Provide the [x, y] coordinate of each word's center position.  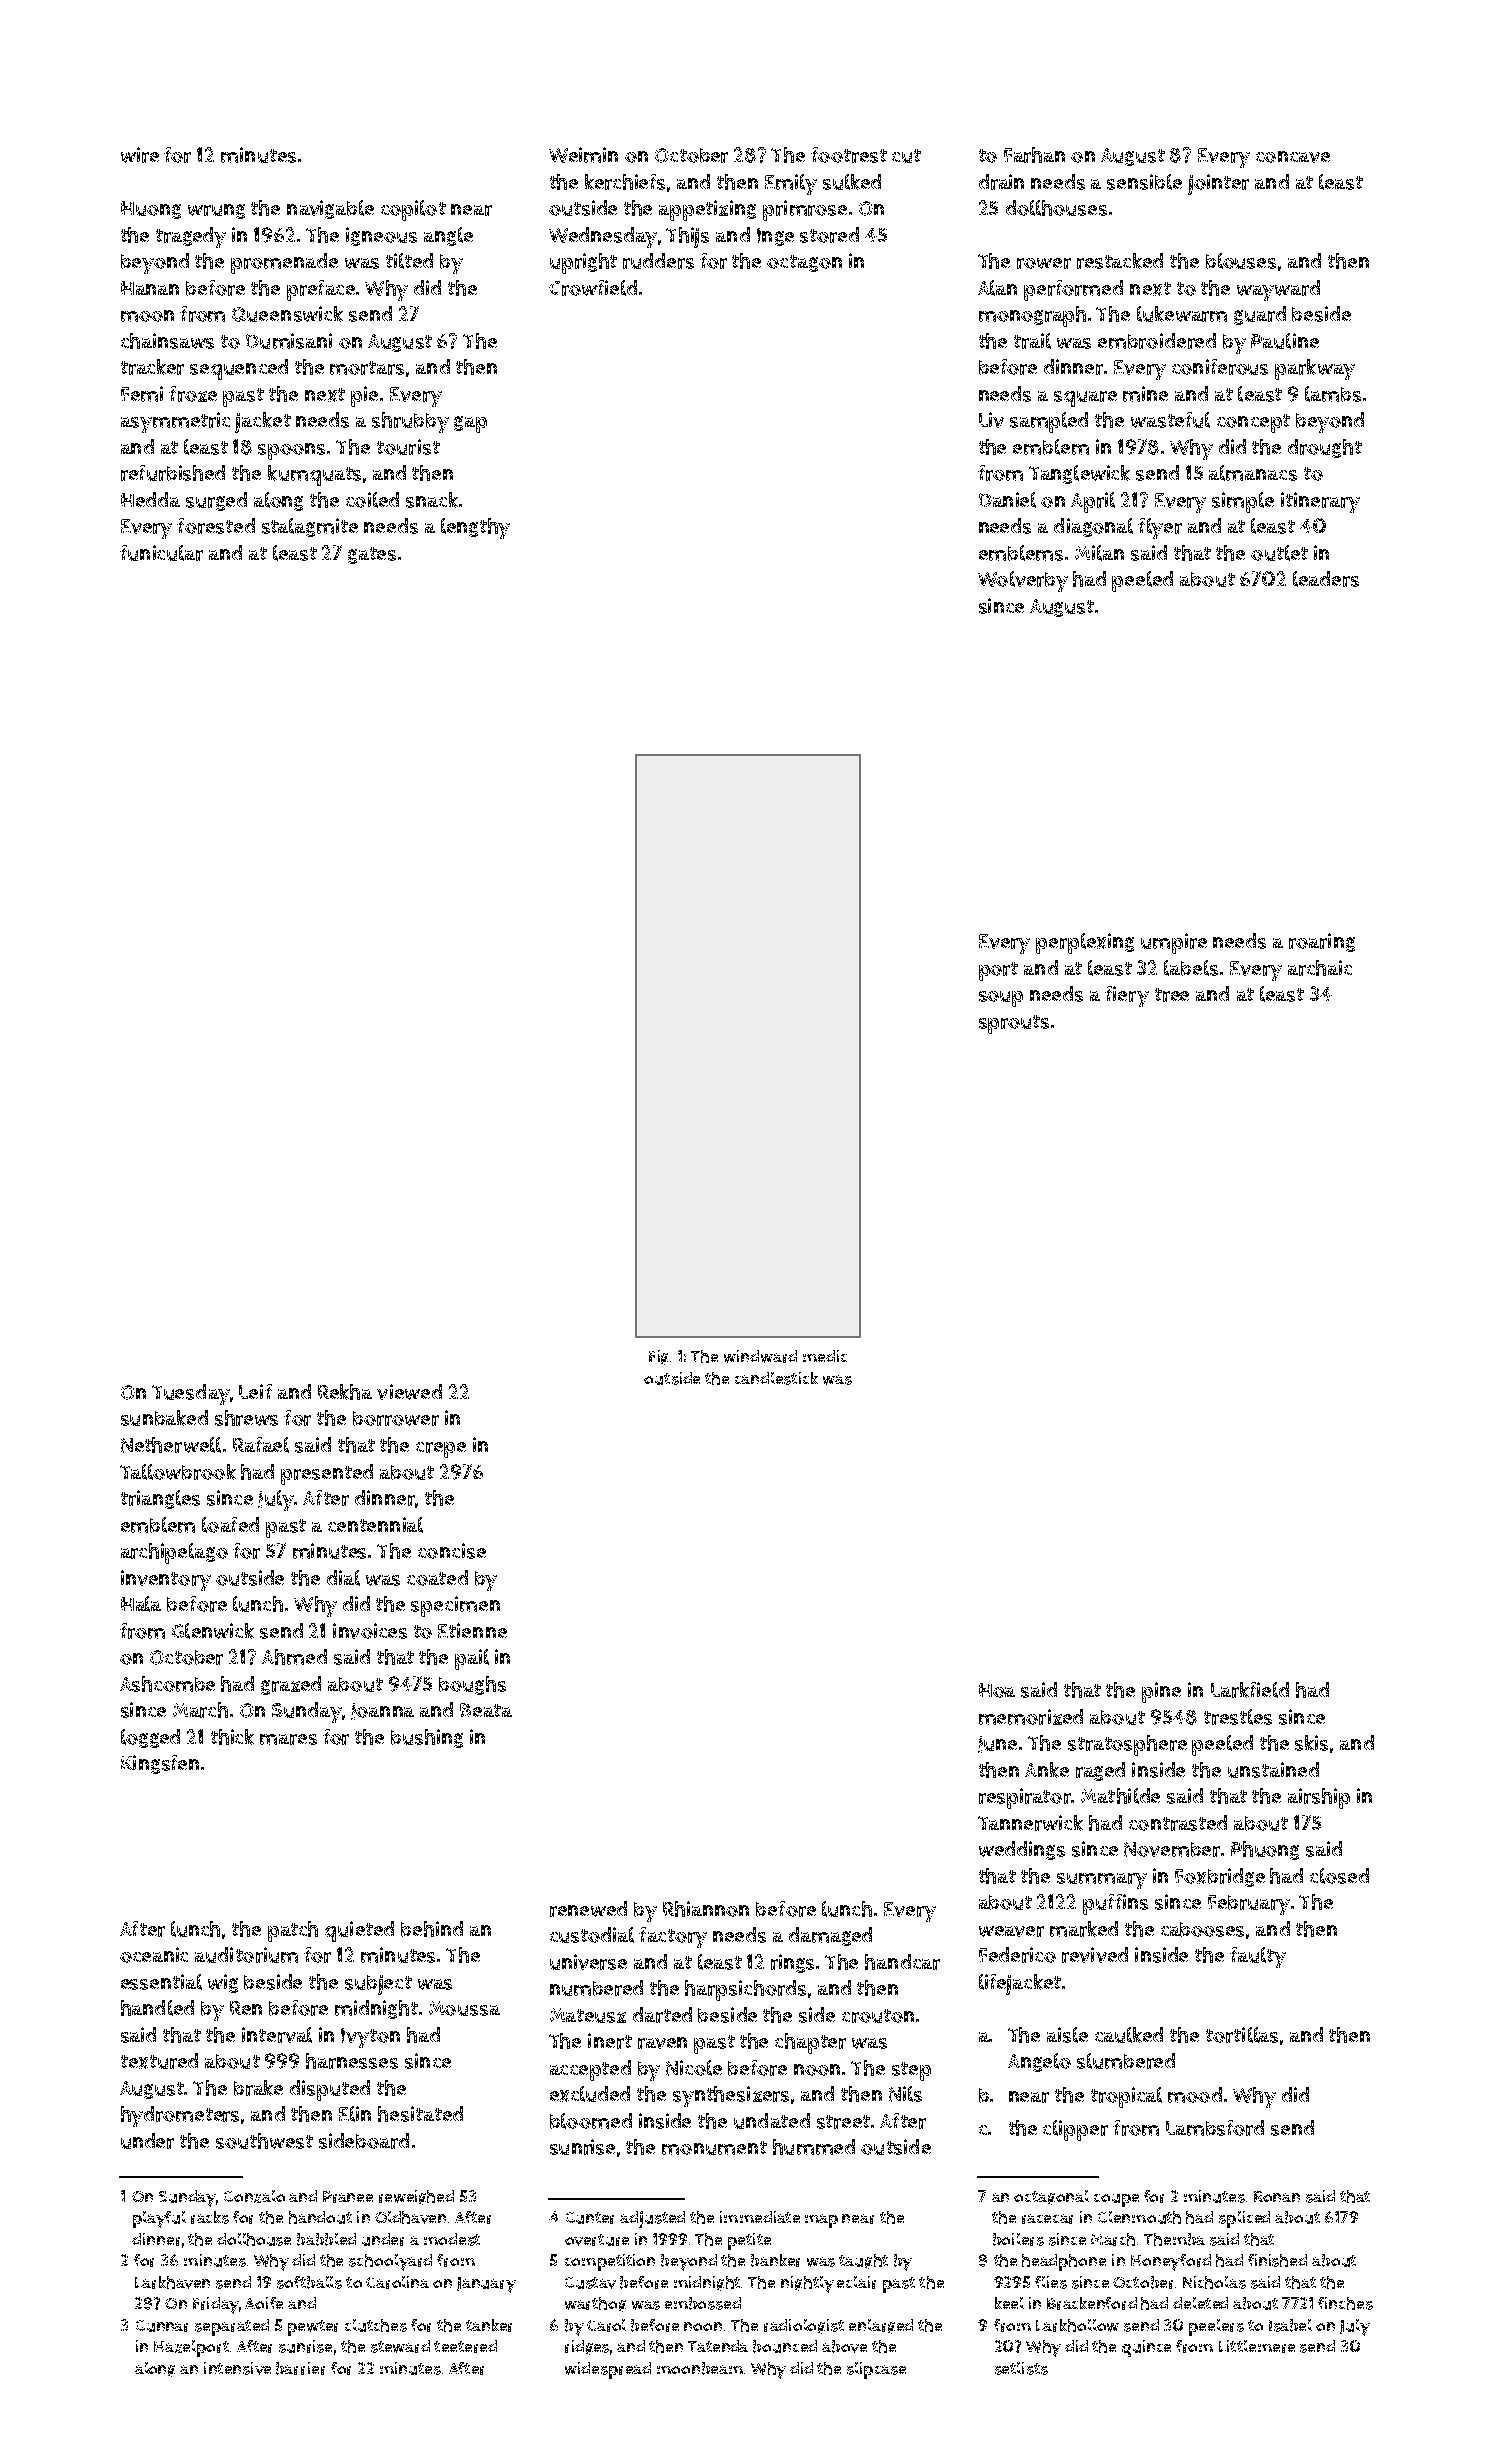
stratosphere [1127, 1745]
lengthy [475, 528]
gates [372, 555]
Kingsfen [160, 1764]
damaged [830, 1936]
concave [1293, 157]
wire [140, 155]
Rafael [261, 1445]
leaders [1326, 579]
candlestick [776, 1378]
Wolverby [1023, 581]
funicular [161, 553]
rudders [658, 261]
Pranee [348, 2197]
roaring [1322, 942]
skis [1311, 1743]
